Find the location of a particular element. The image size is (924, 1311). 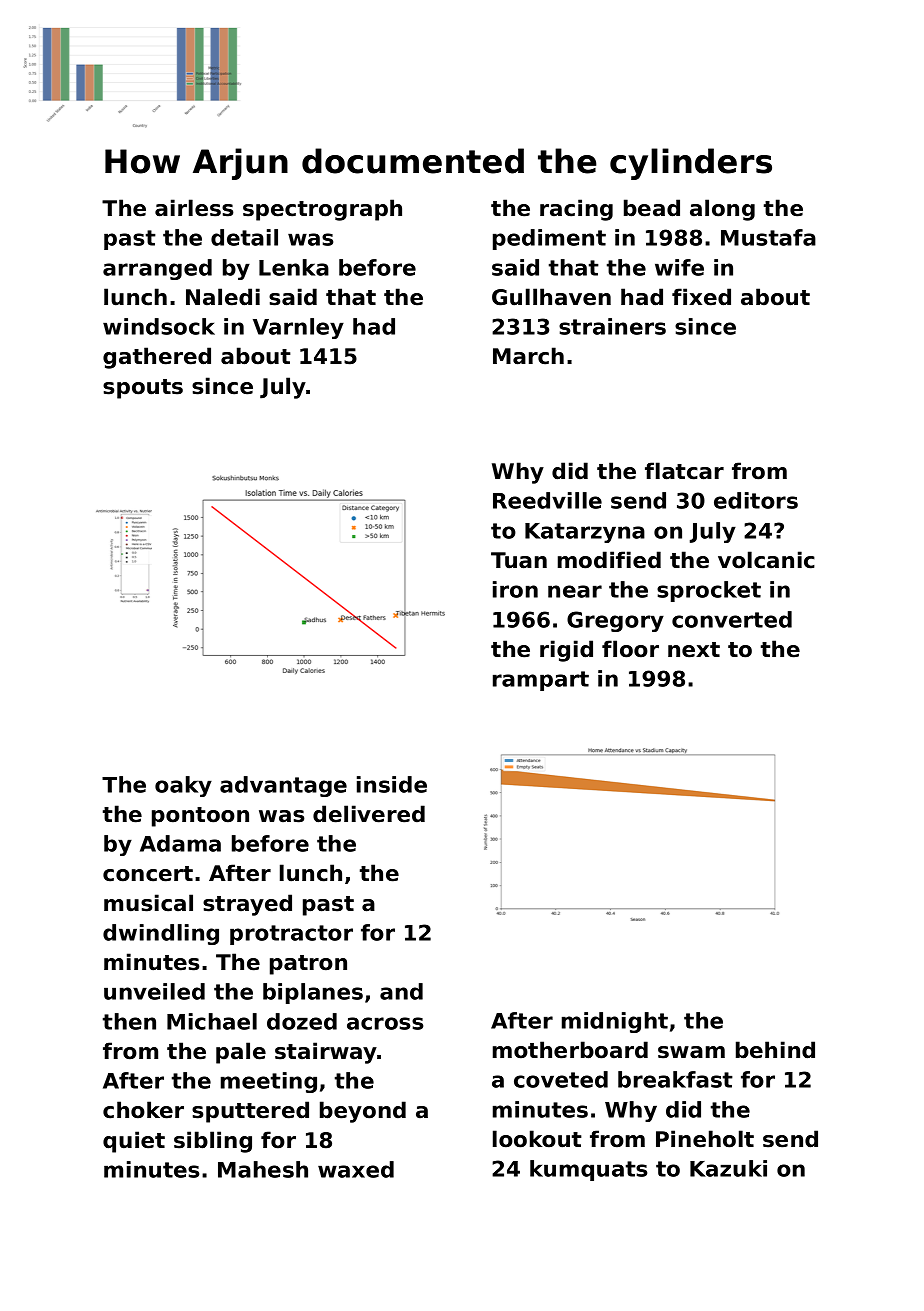

pale is located at coordinates (241, 1053).
